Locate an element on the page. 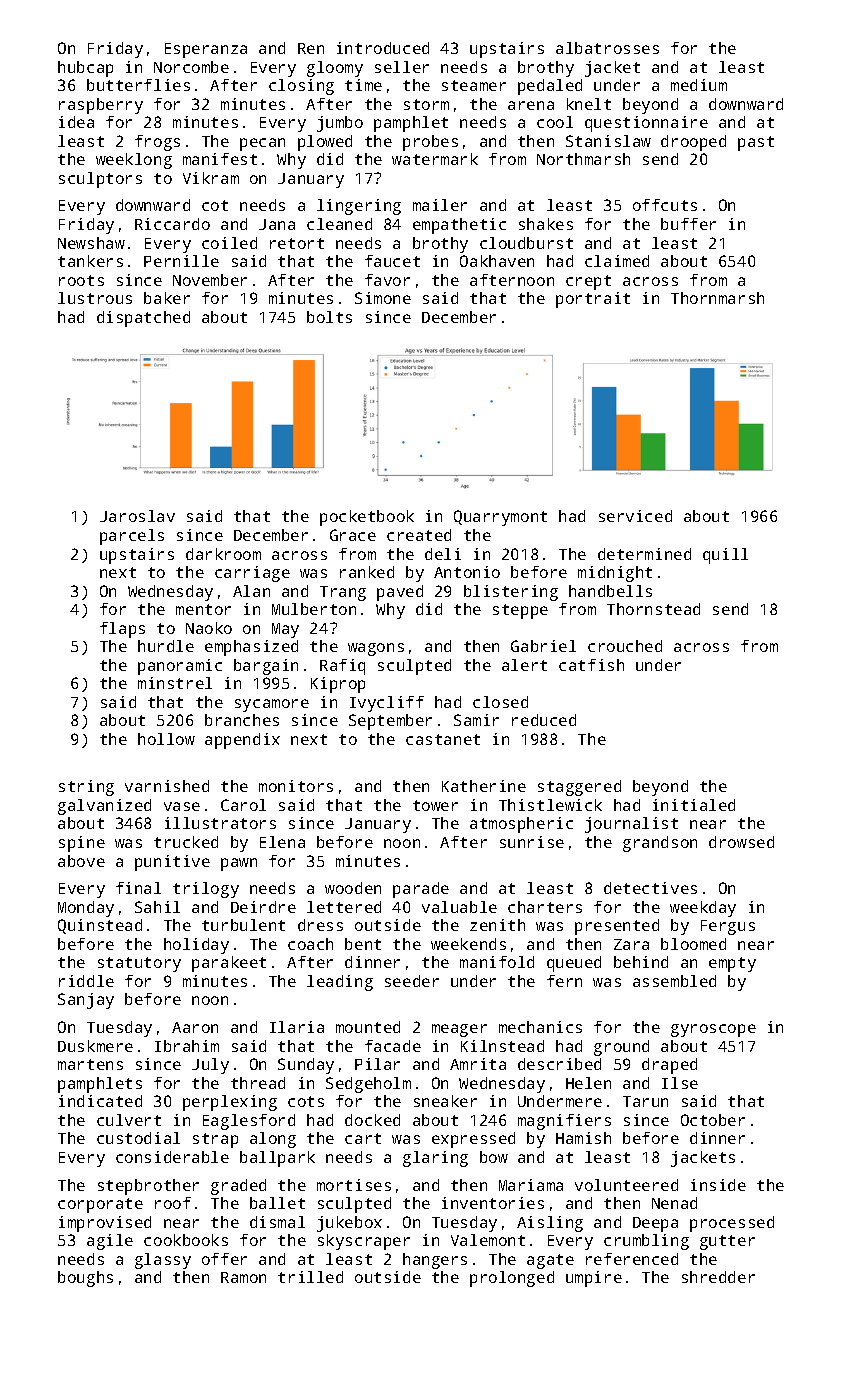 This document has width=849, height=1400. introduced is located at coordinates (383, 48).
